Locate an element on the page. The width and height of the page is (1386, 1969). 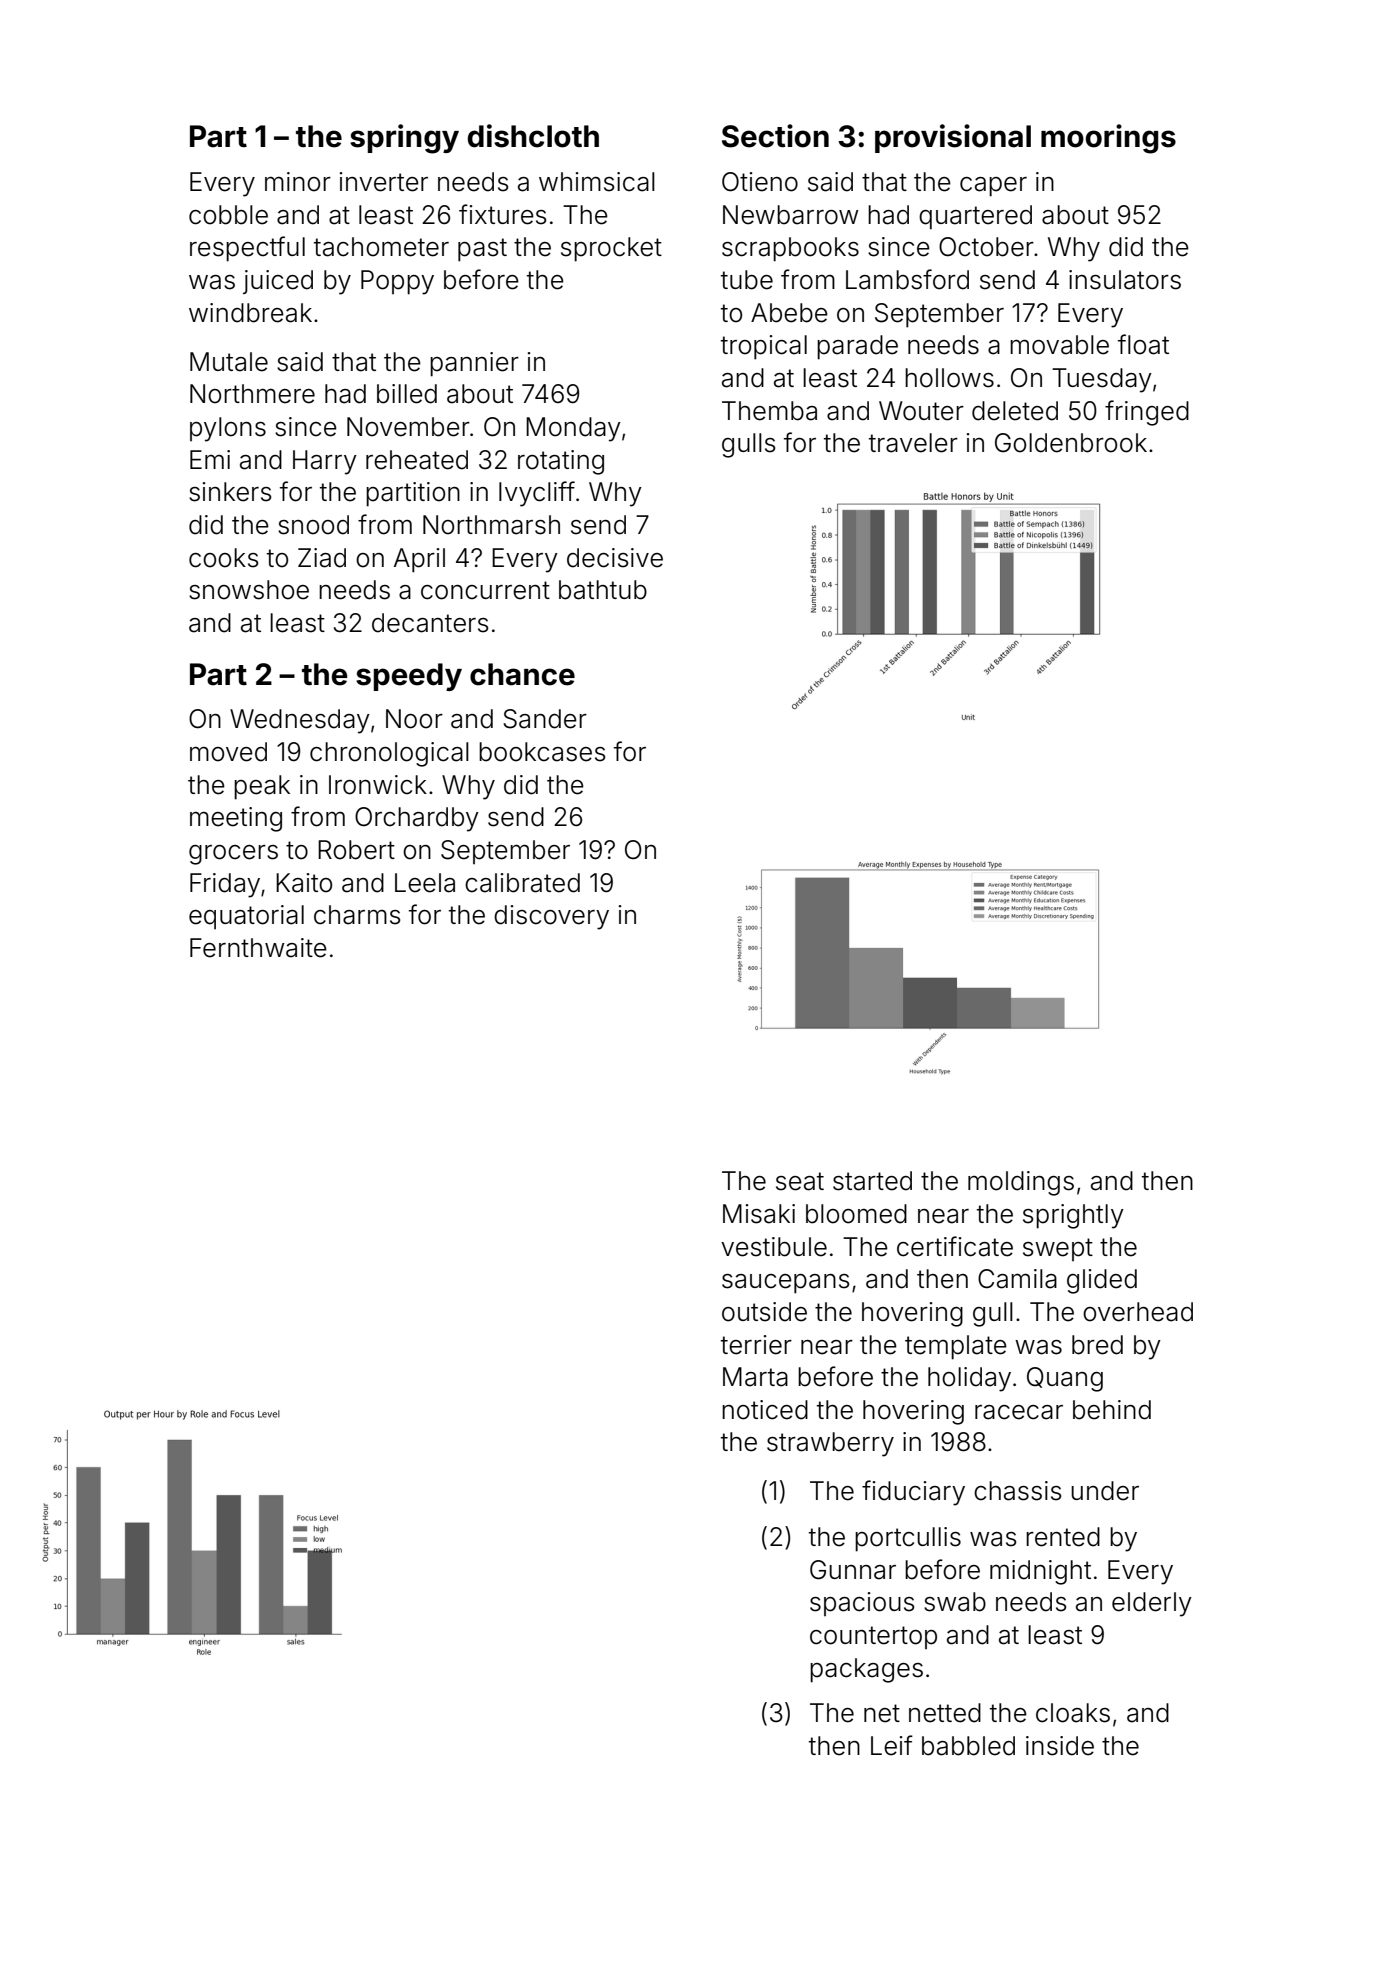
discovery is located at coordinates (551, 917).
